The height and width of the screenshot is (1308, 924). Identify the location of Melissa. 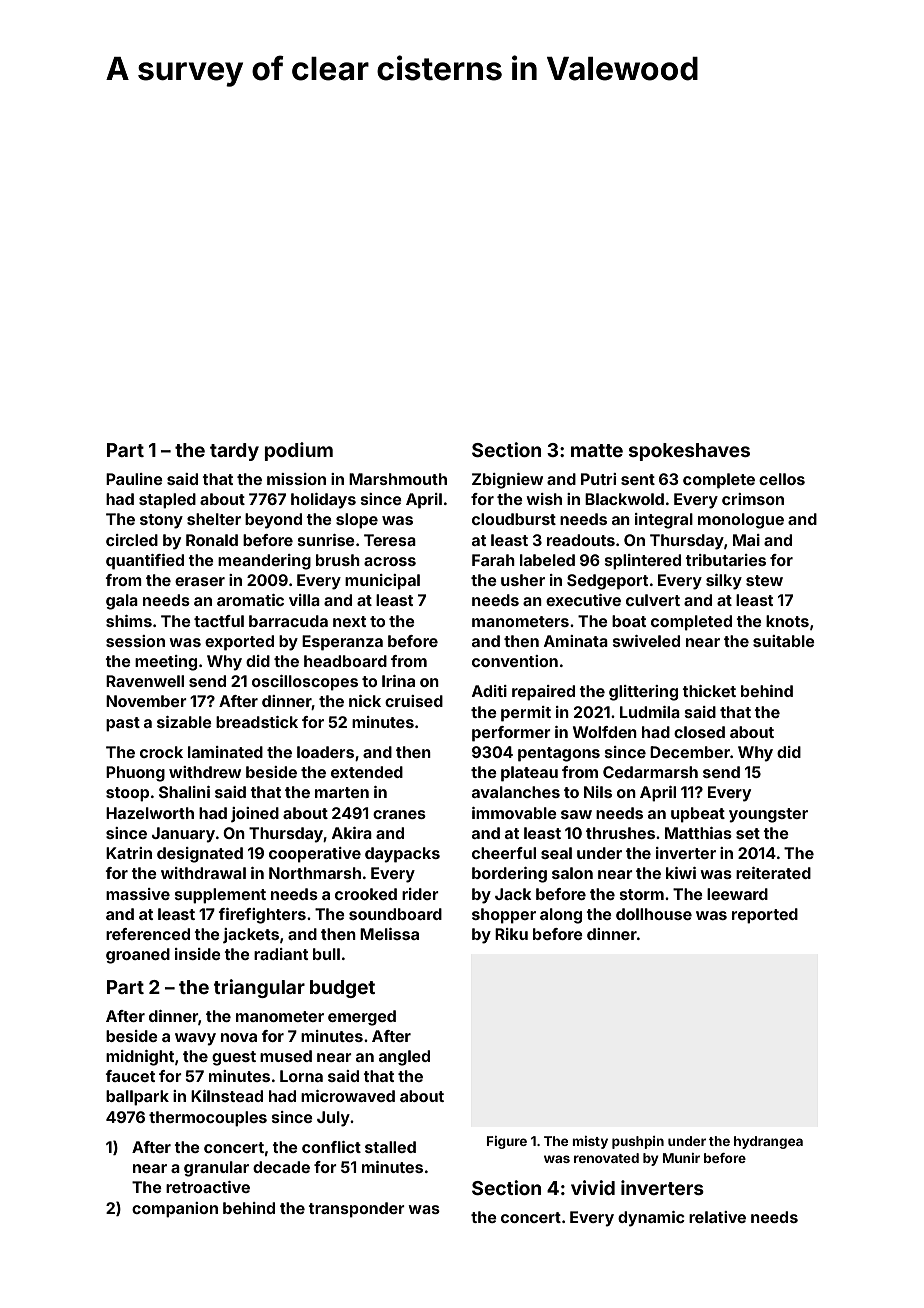
(389, 934).
